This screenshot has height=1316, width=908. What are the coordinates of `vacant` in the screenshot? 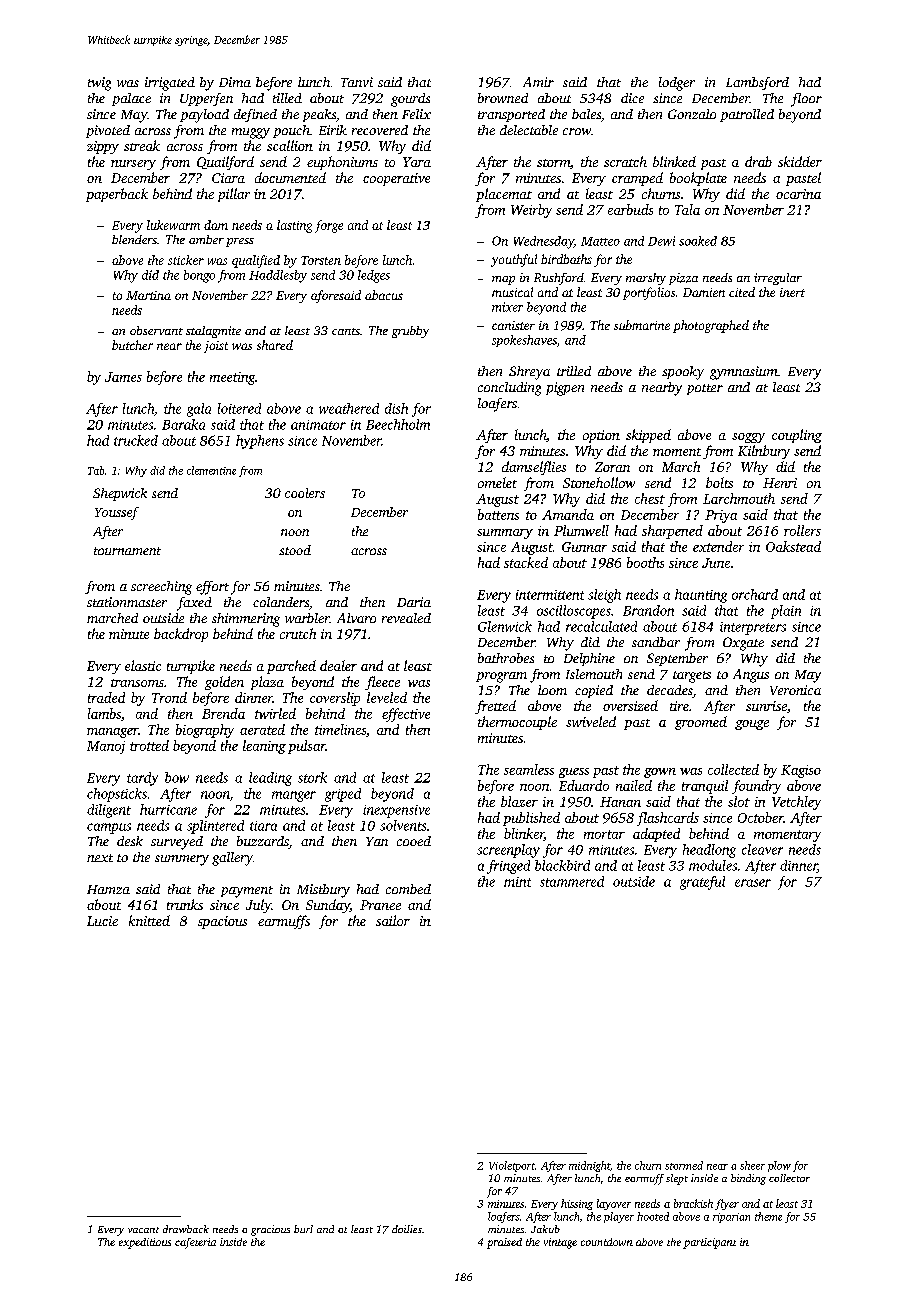 It's located at (143, 1230).
